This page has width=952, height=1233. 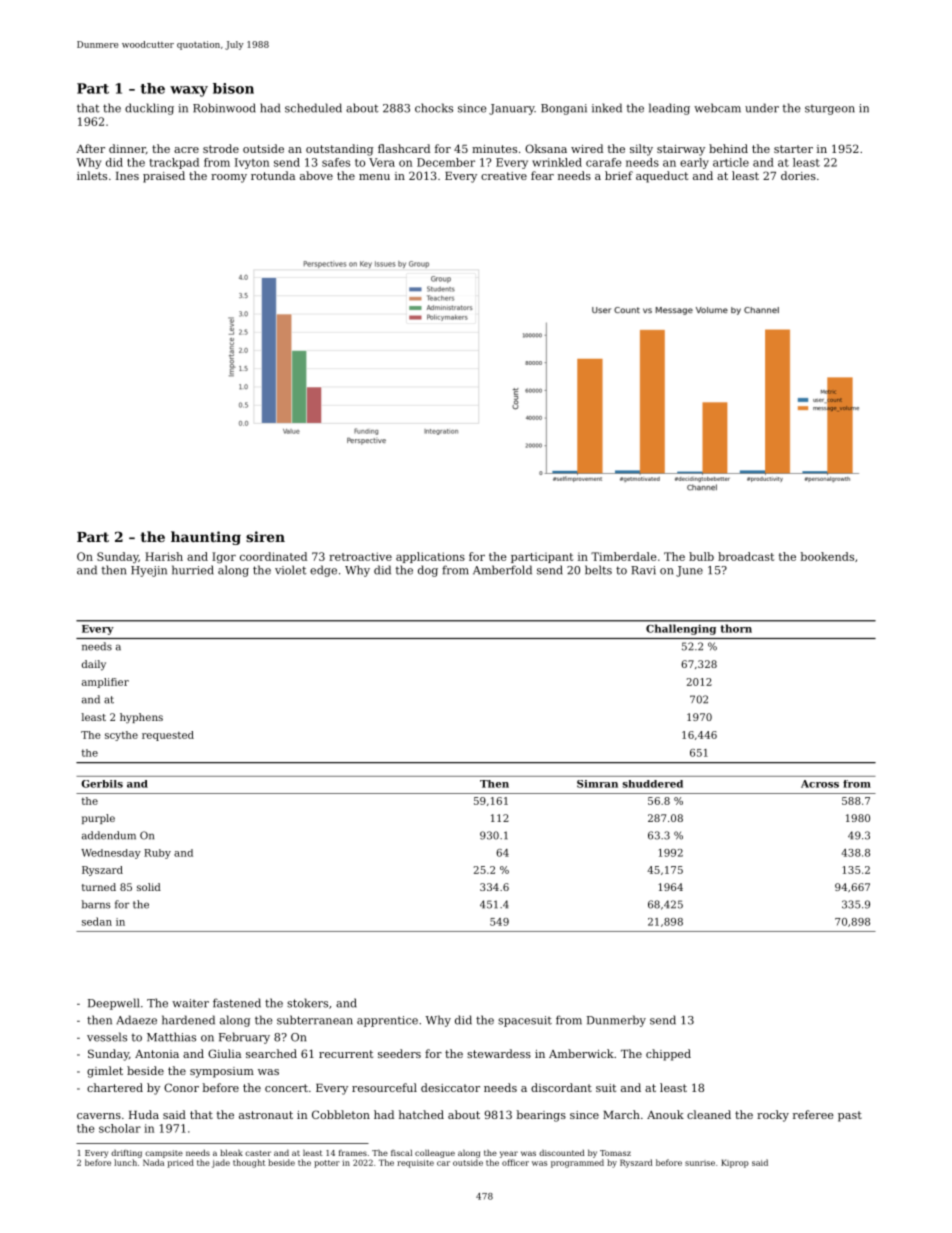 What do you see at coordinates (798, 175) in the page?
I see `dories` at bounding box center [798, 175].
